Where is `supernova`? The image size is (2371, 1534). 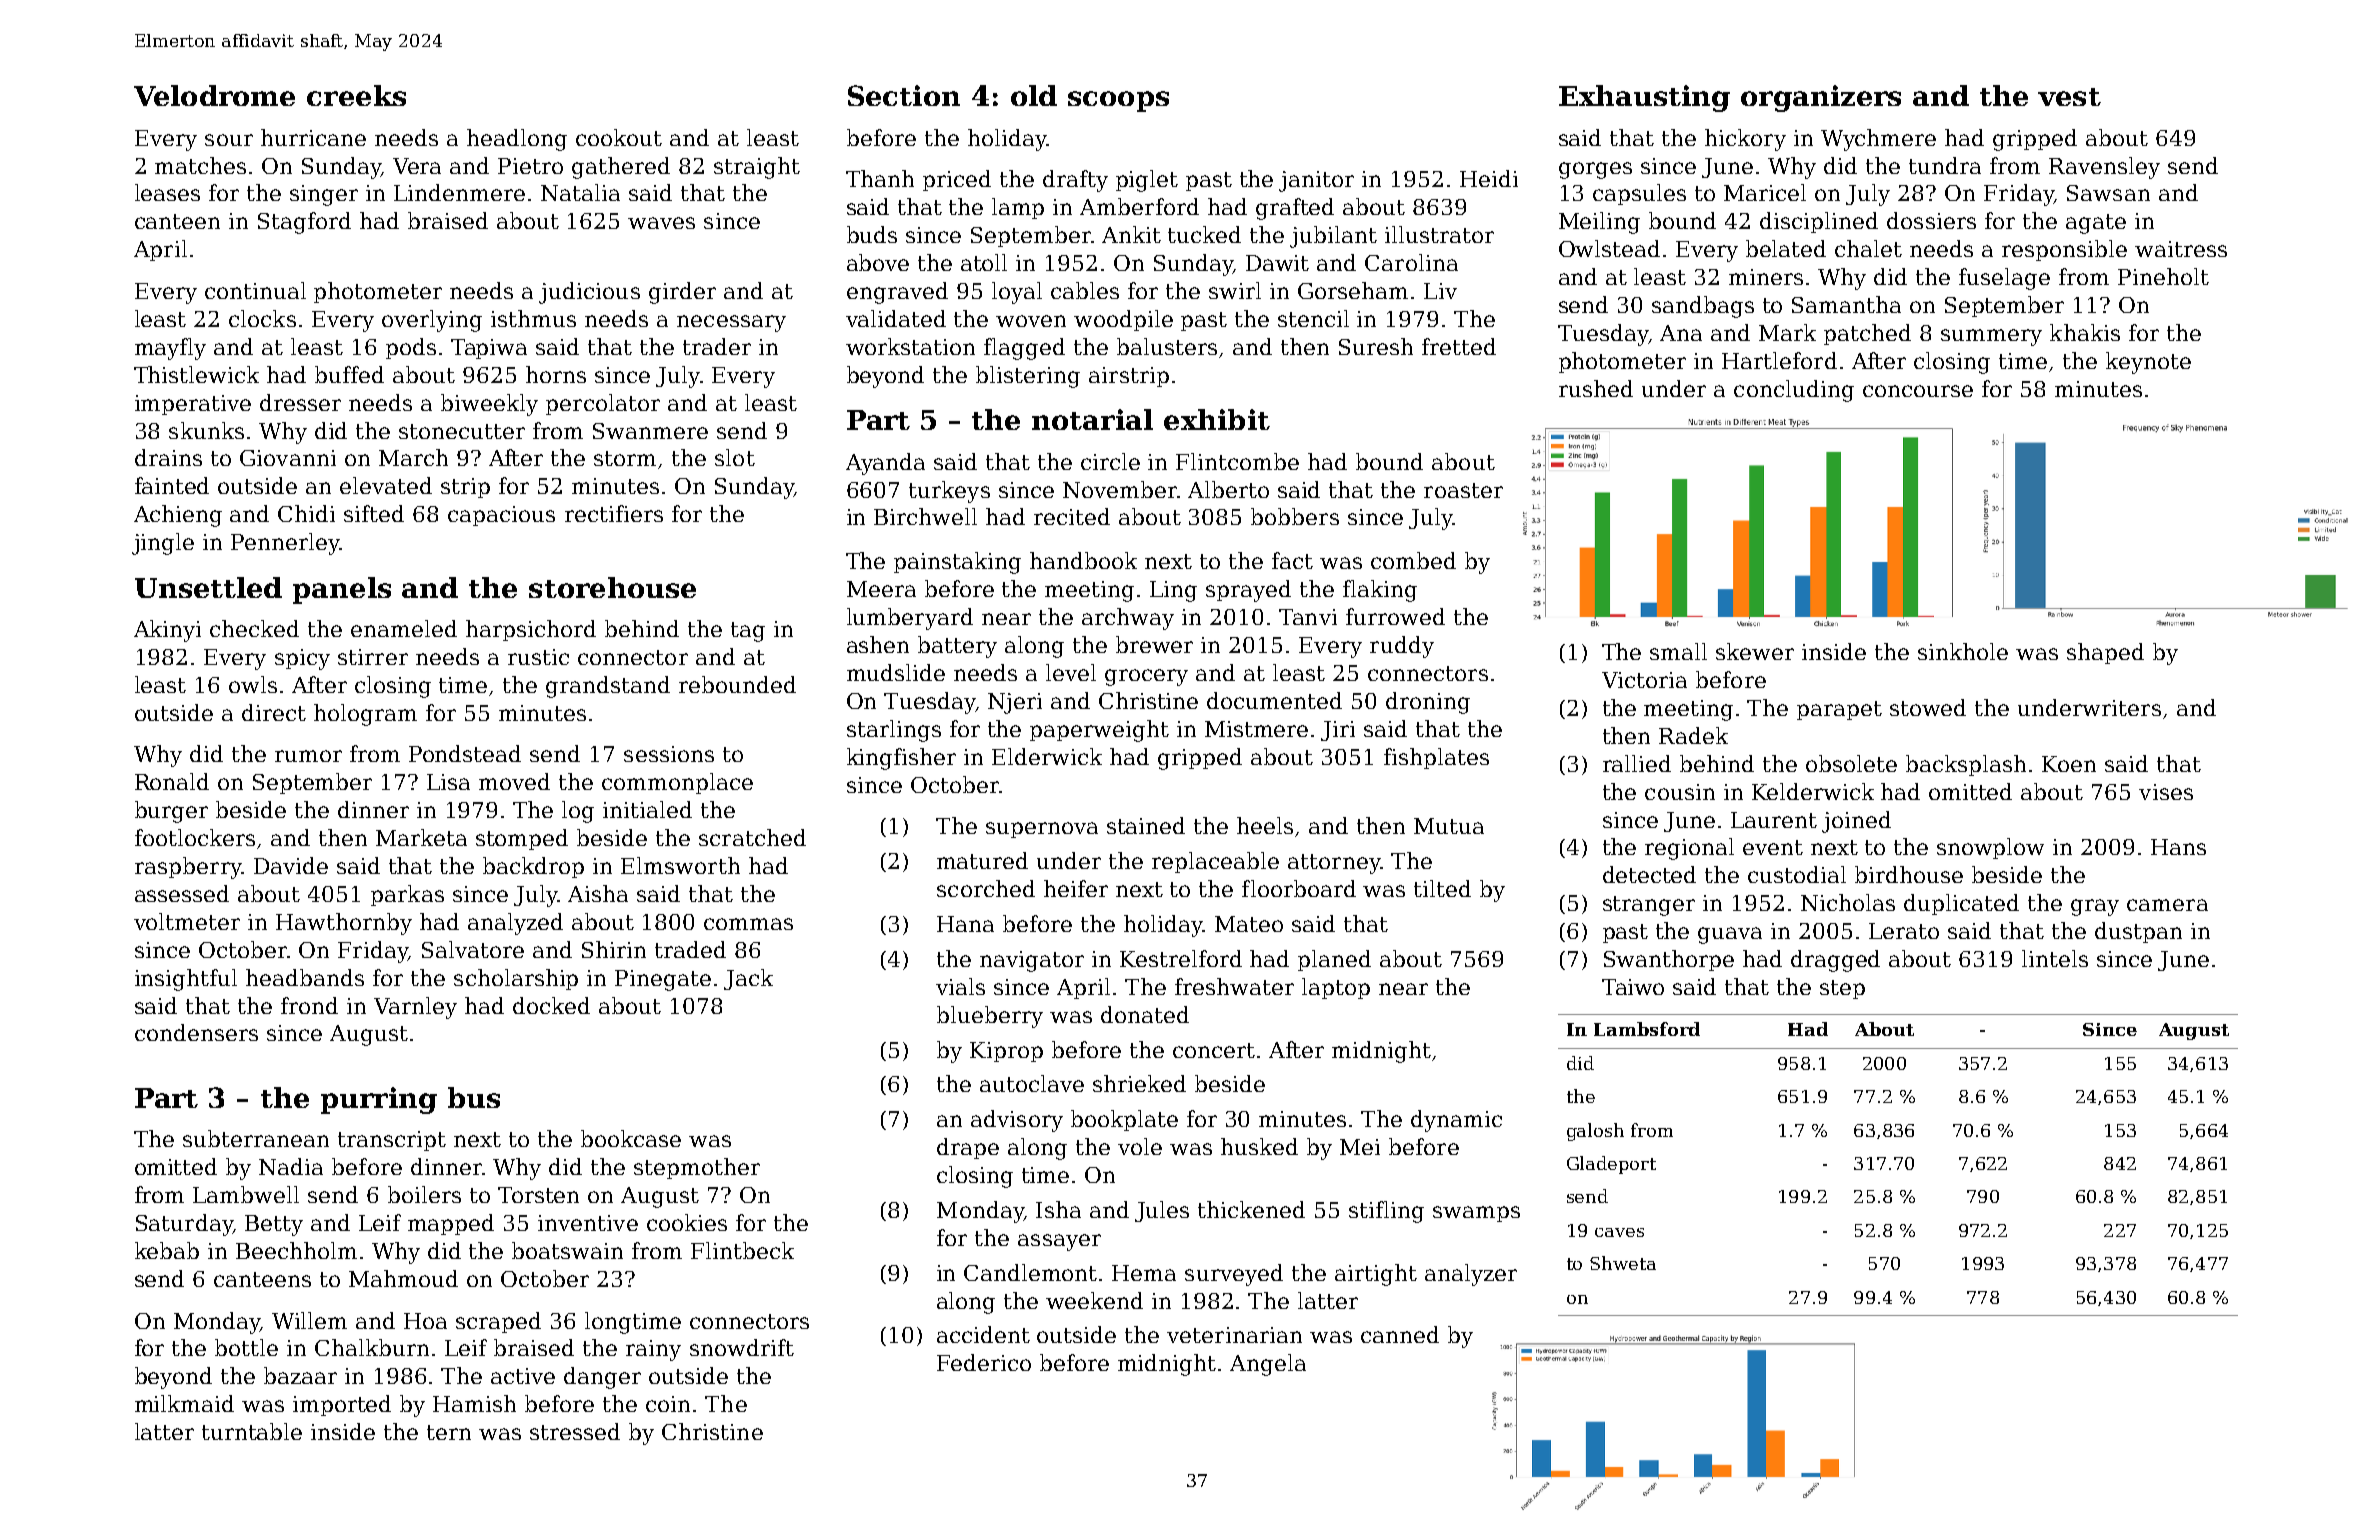 supernova is located at coordinates (1042, 830).
